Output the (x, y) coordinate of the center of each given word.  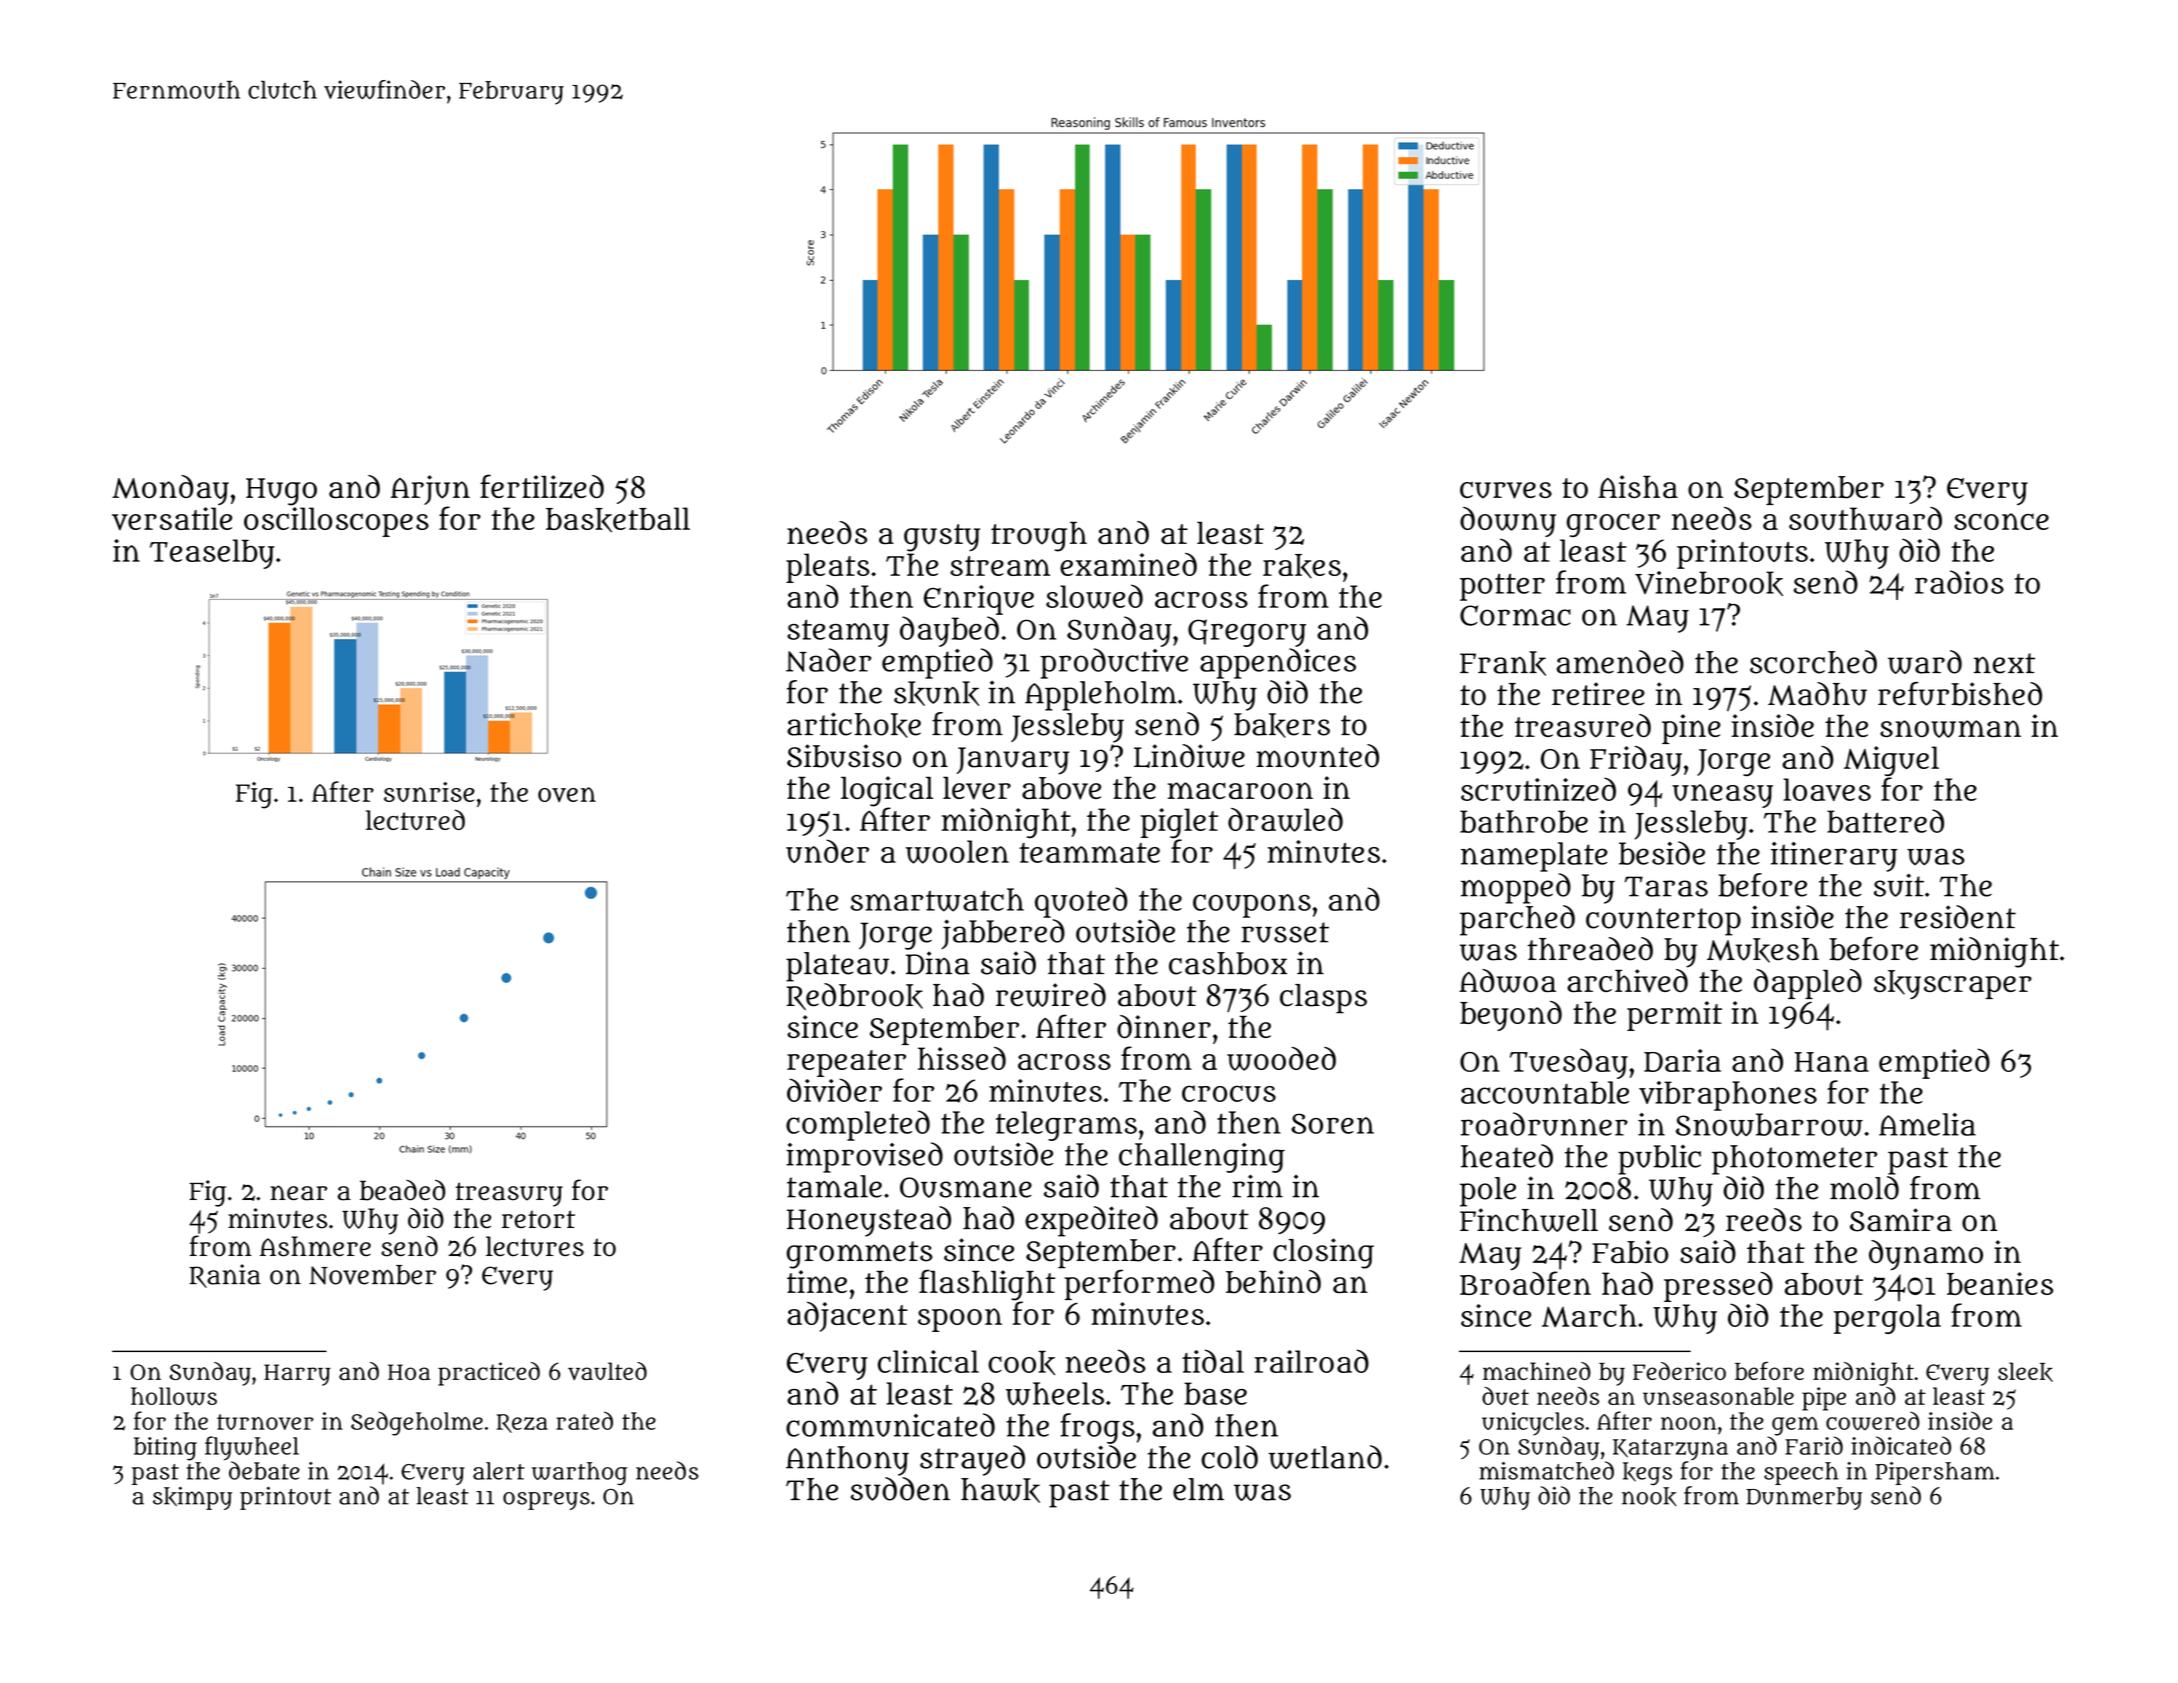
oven (567, 794)
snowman (1950, 729)
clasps (1323, 999)
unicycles (1533, 1424)
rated (584, 1420)
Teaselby (212, 554)
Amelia (1927, 1124)
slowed (1094, 596)
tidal (1213, 1361)
